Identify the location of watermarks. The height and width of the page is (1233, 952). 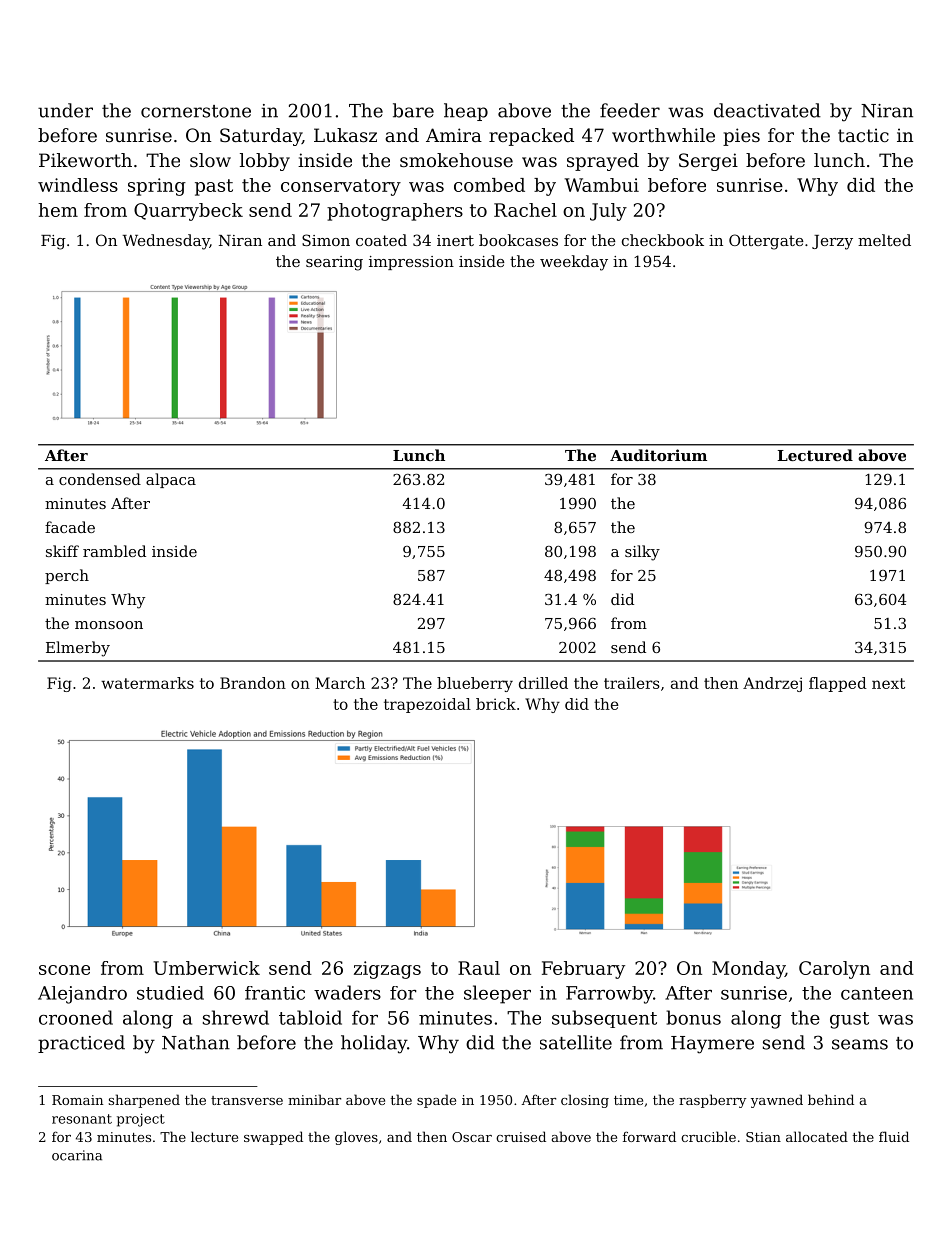
(147, 683).
